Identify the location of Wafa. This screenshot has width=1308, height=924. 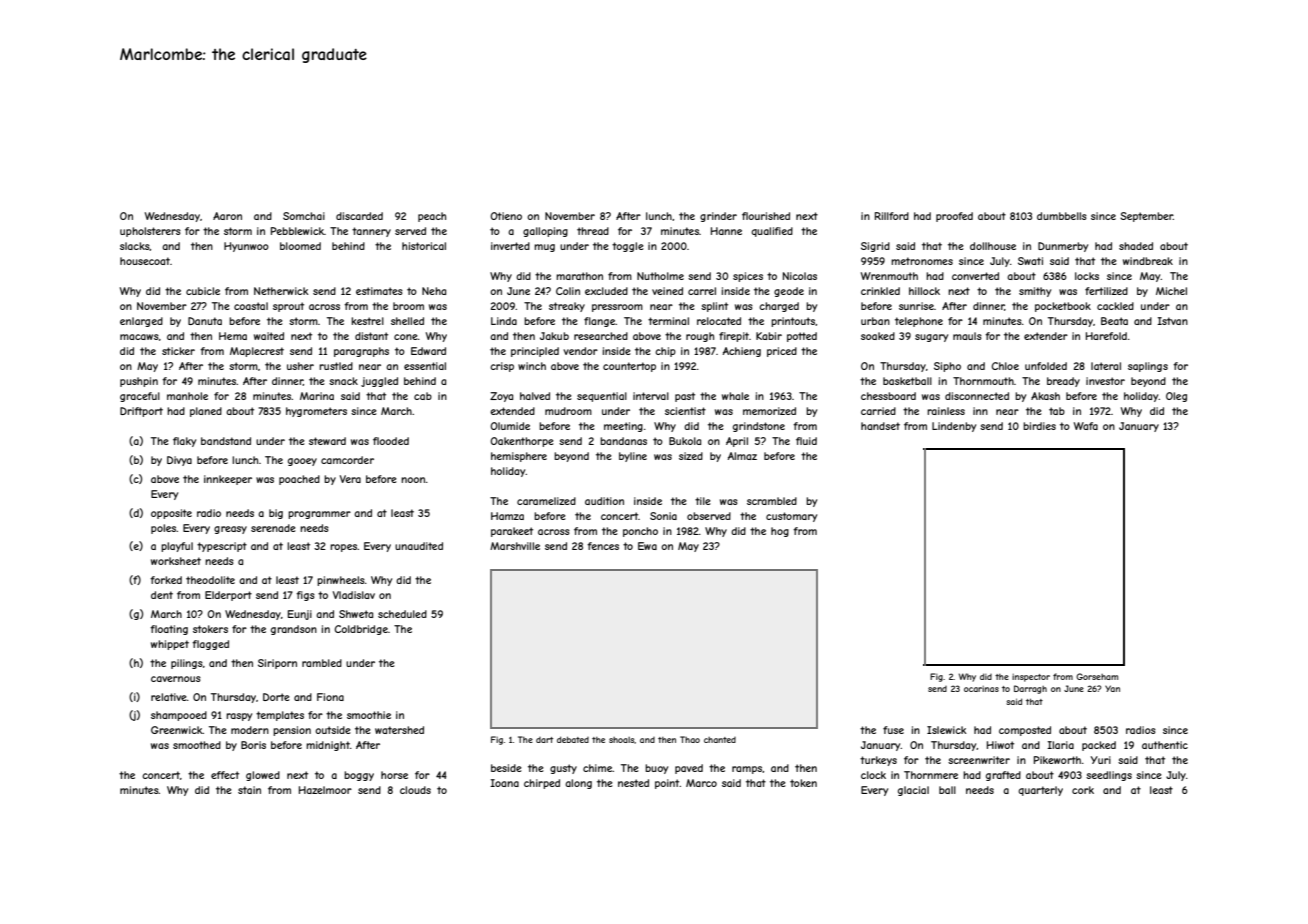
(1086, 426).
